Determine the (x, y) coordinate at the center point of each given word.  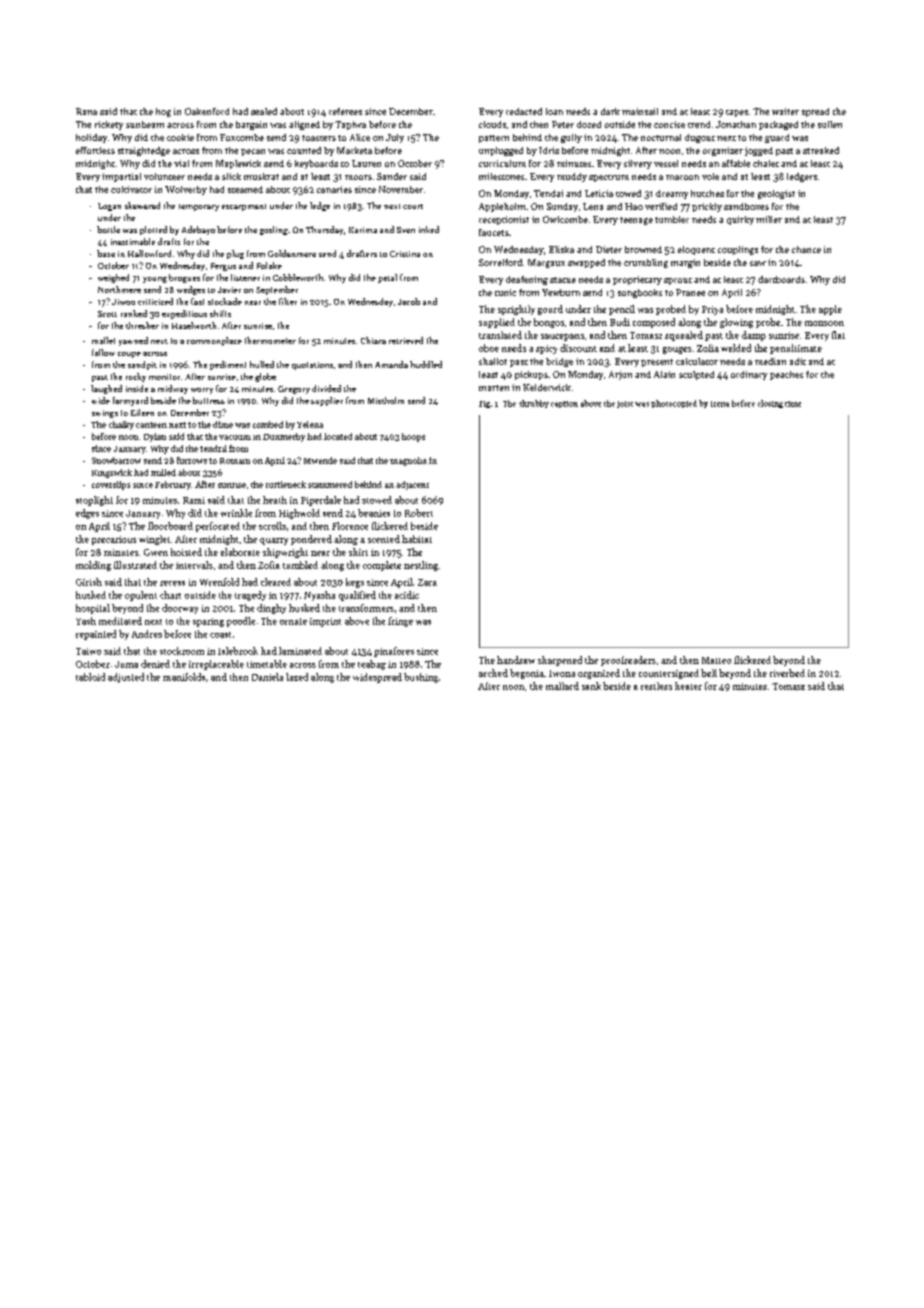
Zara (427, 582)
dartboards (781, 279)
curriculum (502, 163)
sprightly (516, 310)
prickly (707, 207)
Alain (664, 374)
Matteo (716, 660)
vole (710, 176)
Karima (363, 230)
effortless (95, 150)
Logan (109, 207)
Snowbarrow (116, 460)
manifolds (184, 677)
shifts (220, 313)
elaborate (240, 552)
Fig (484, 404)
